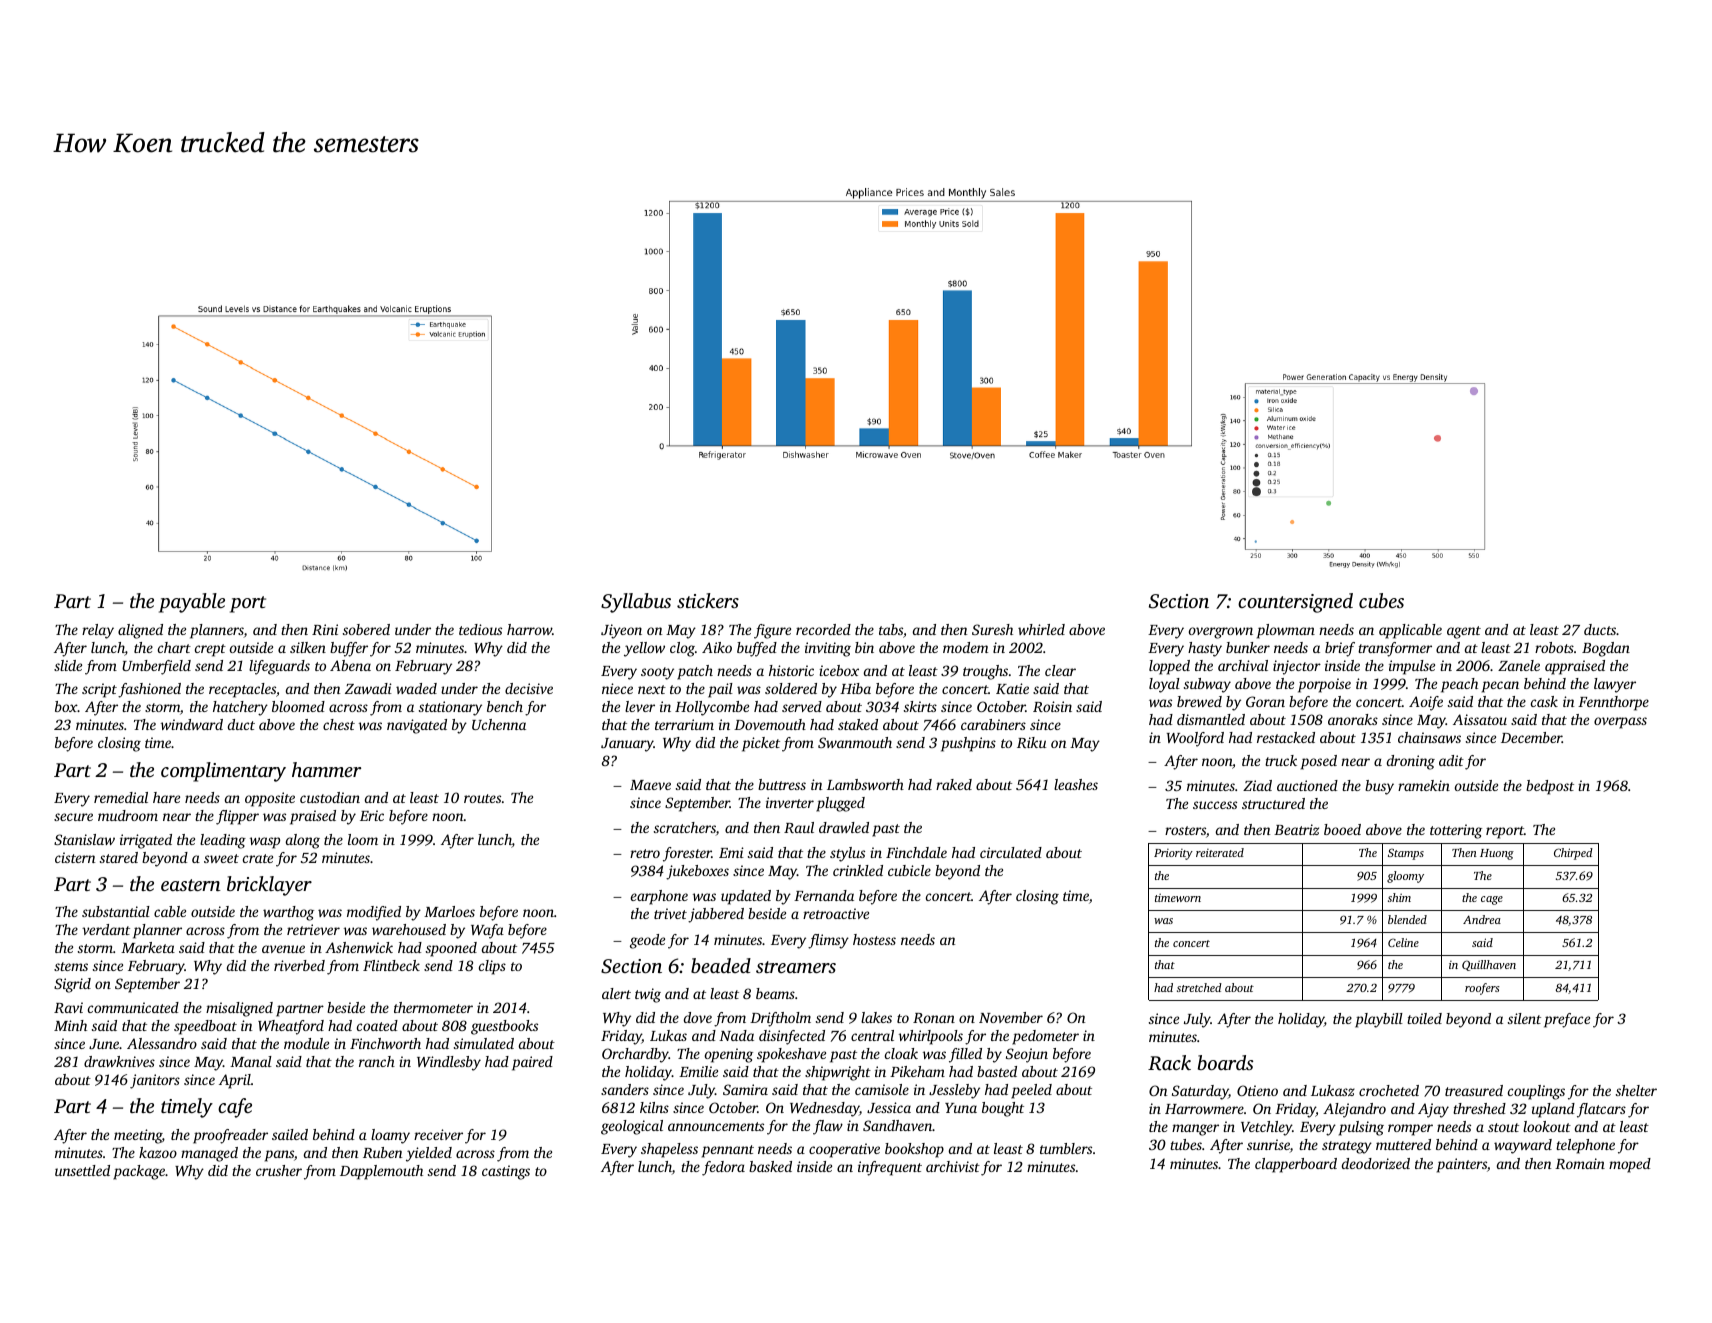 This image has height=1323, width=1712. Describe the element at coordinates (791, 670) in the image. I see `historic` at that location.
